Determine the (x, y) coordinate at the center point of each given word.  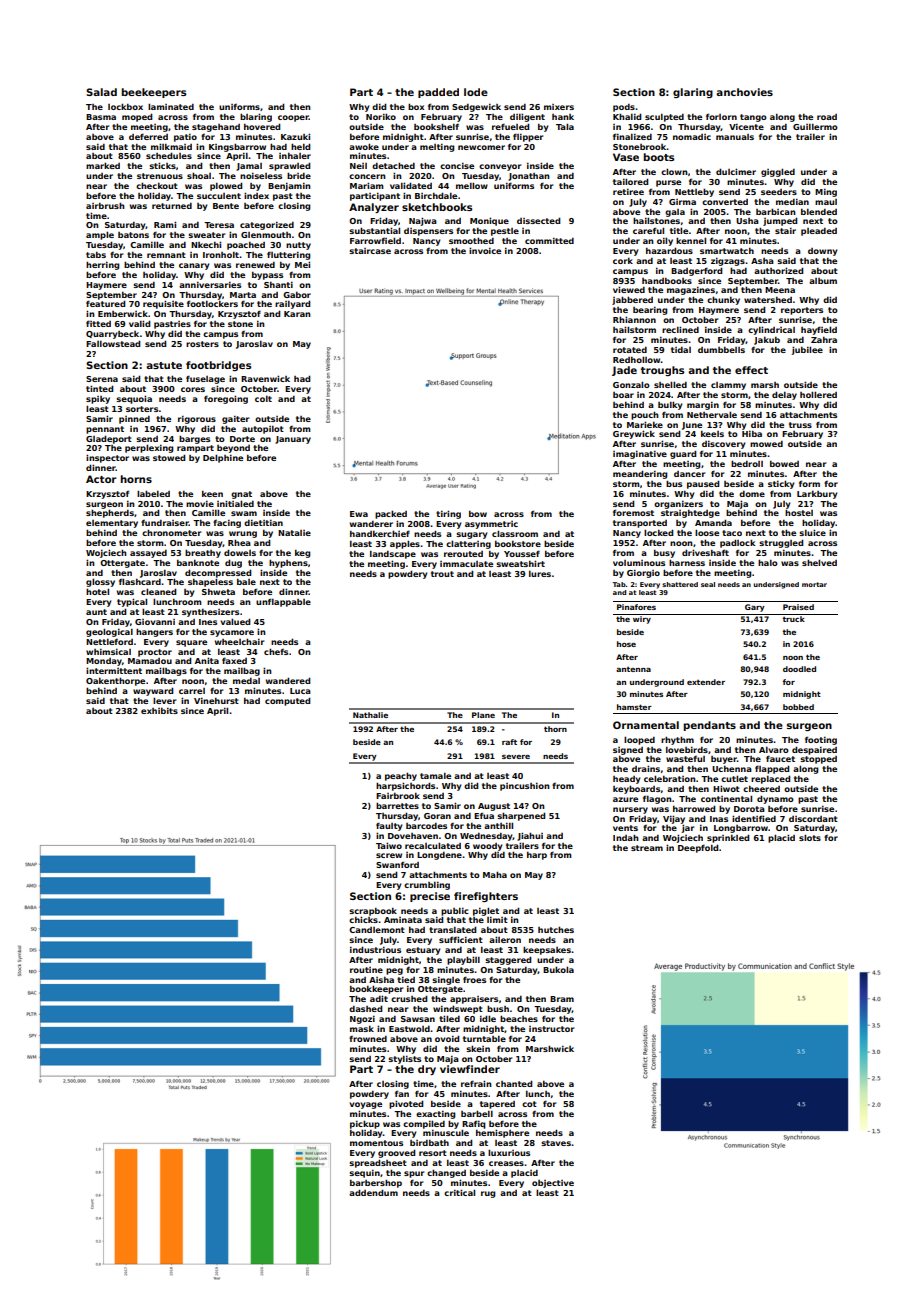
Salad (101, 92)
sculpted (664, 118)
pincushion (525, 787)
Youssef (522, 553)
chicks (363, 919)
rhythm (677, 740)
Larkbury (817, 495)
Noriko (381, 116)
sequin (364, 1174)
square (191, 643)
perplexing (149, 448)
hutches (556, 929)
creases (506, 1163)
